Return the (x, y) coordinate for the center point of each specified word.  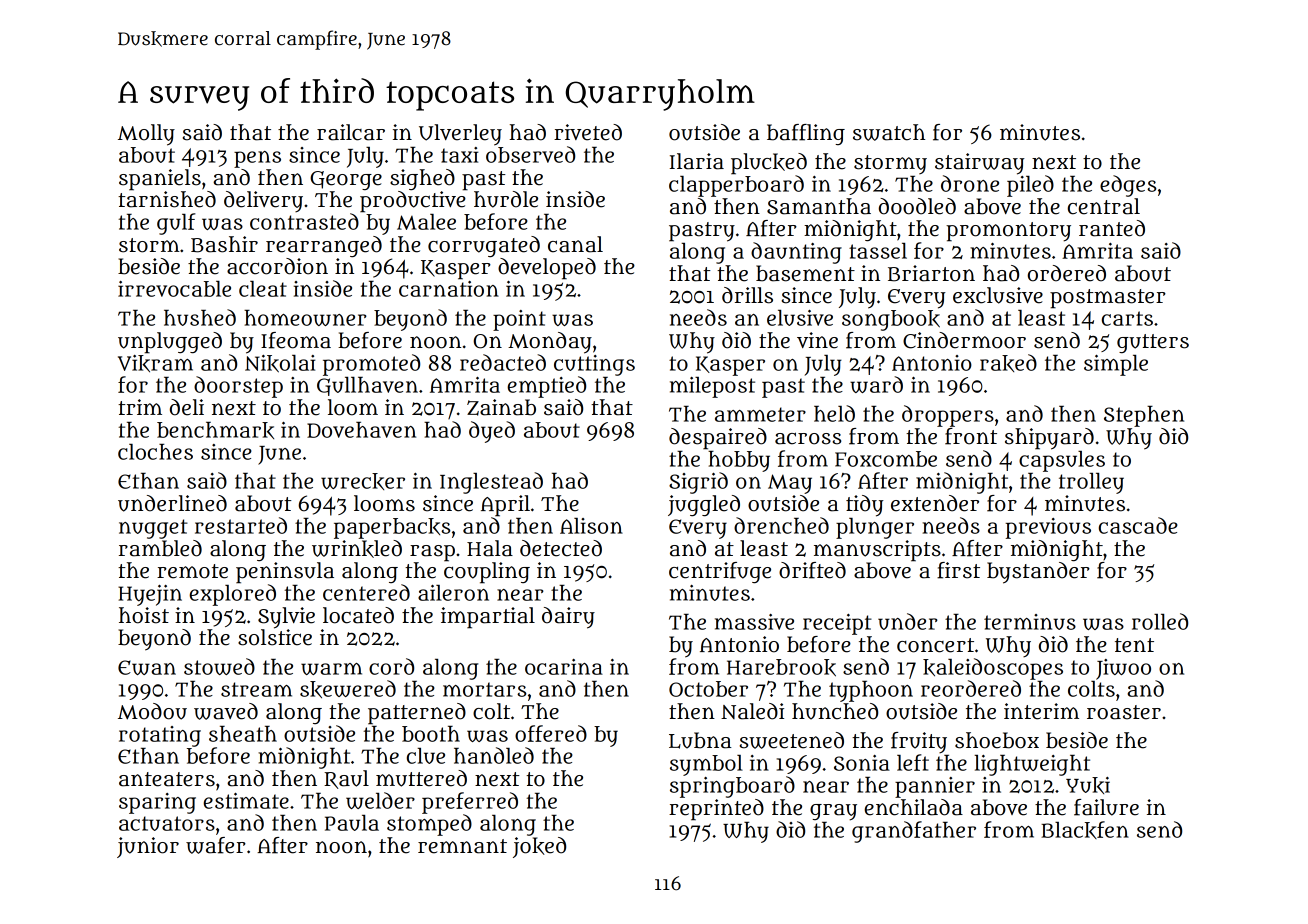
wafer (216, 845)
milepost (712, 387)
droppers (948, 416)
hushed (200, 317)
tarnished (167, 199)
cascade (1138, 525)
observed (530, 154)
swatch (889, 132)
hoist (144, 615)
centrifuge (720, 572)
